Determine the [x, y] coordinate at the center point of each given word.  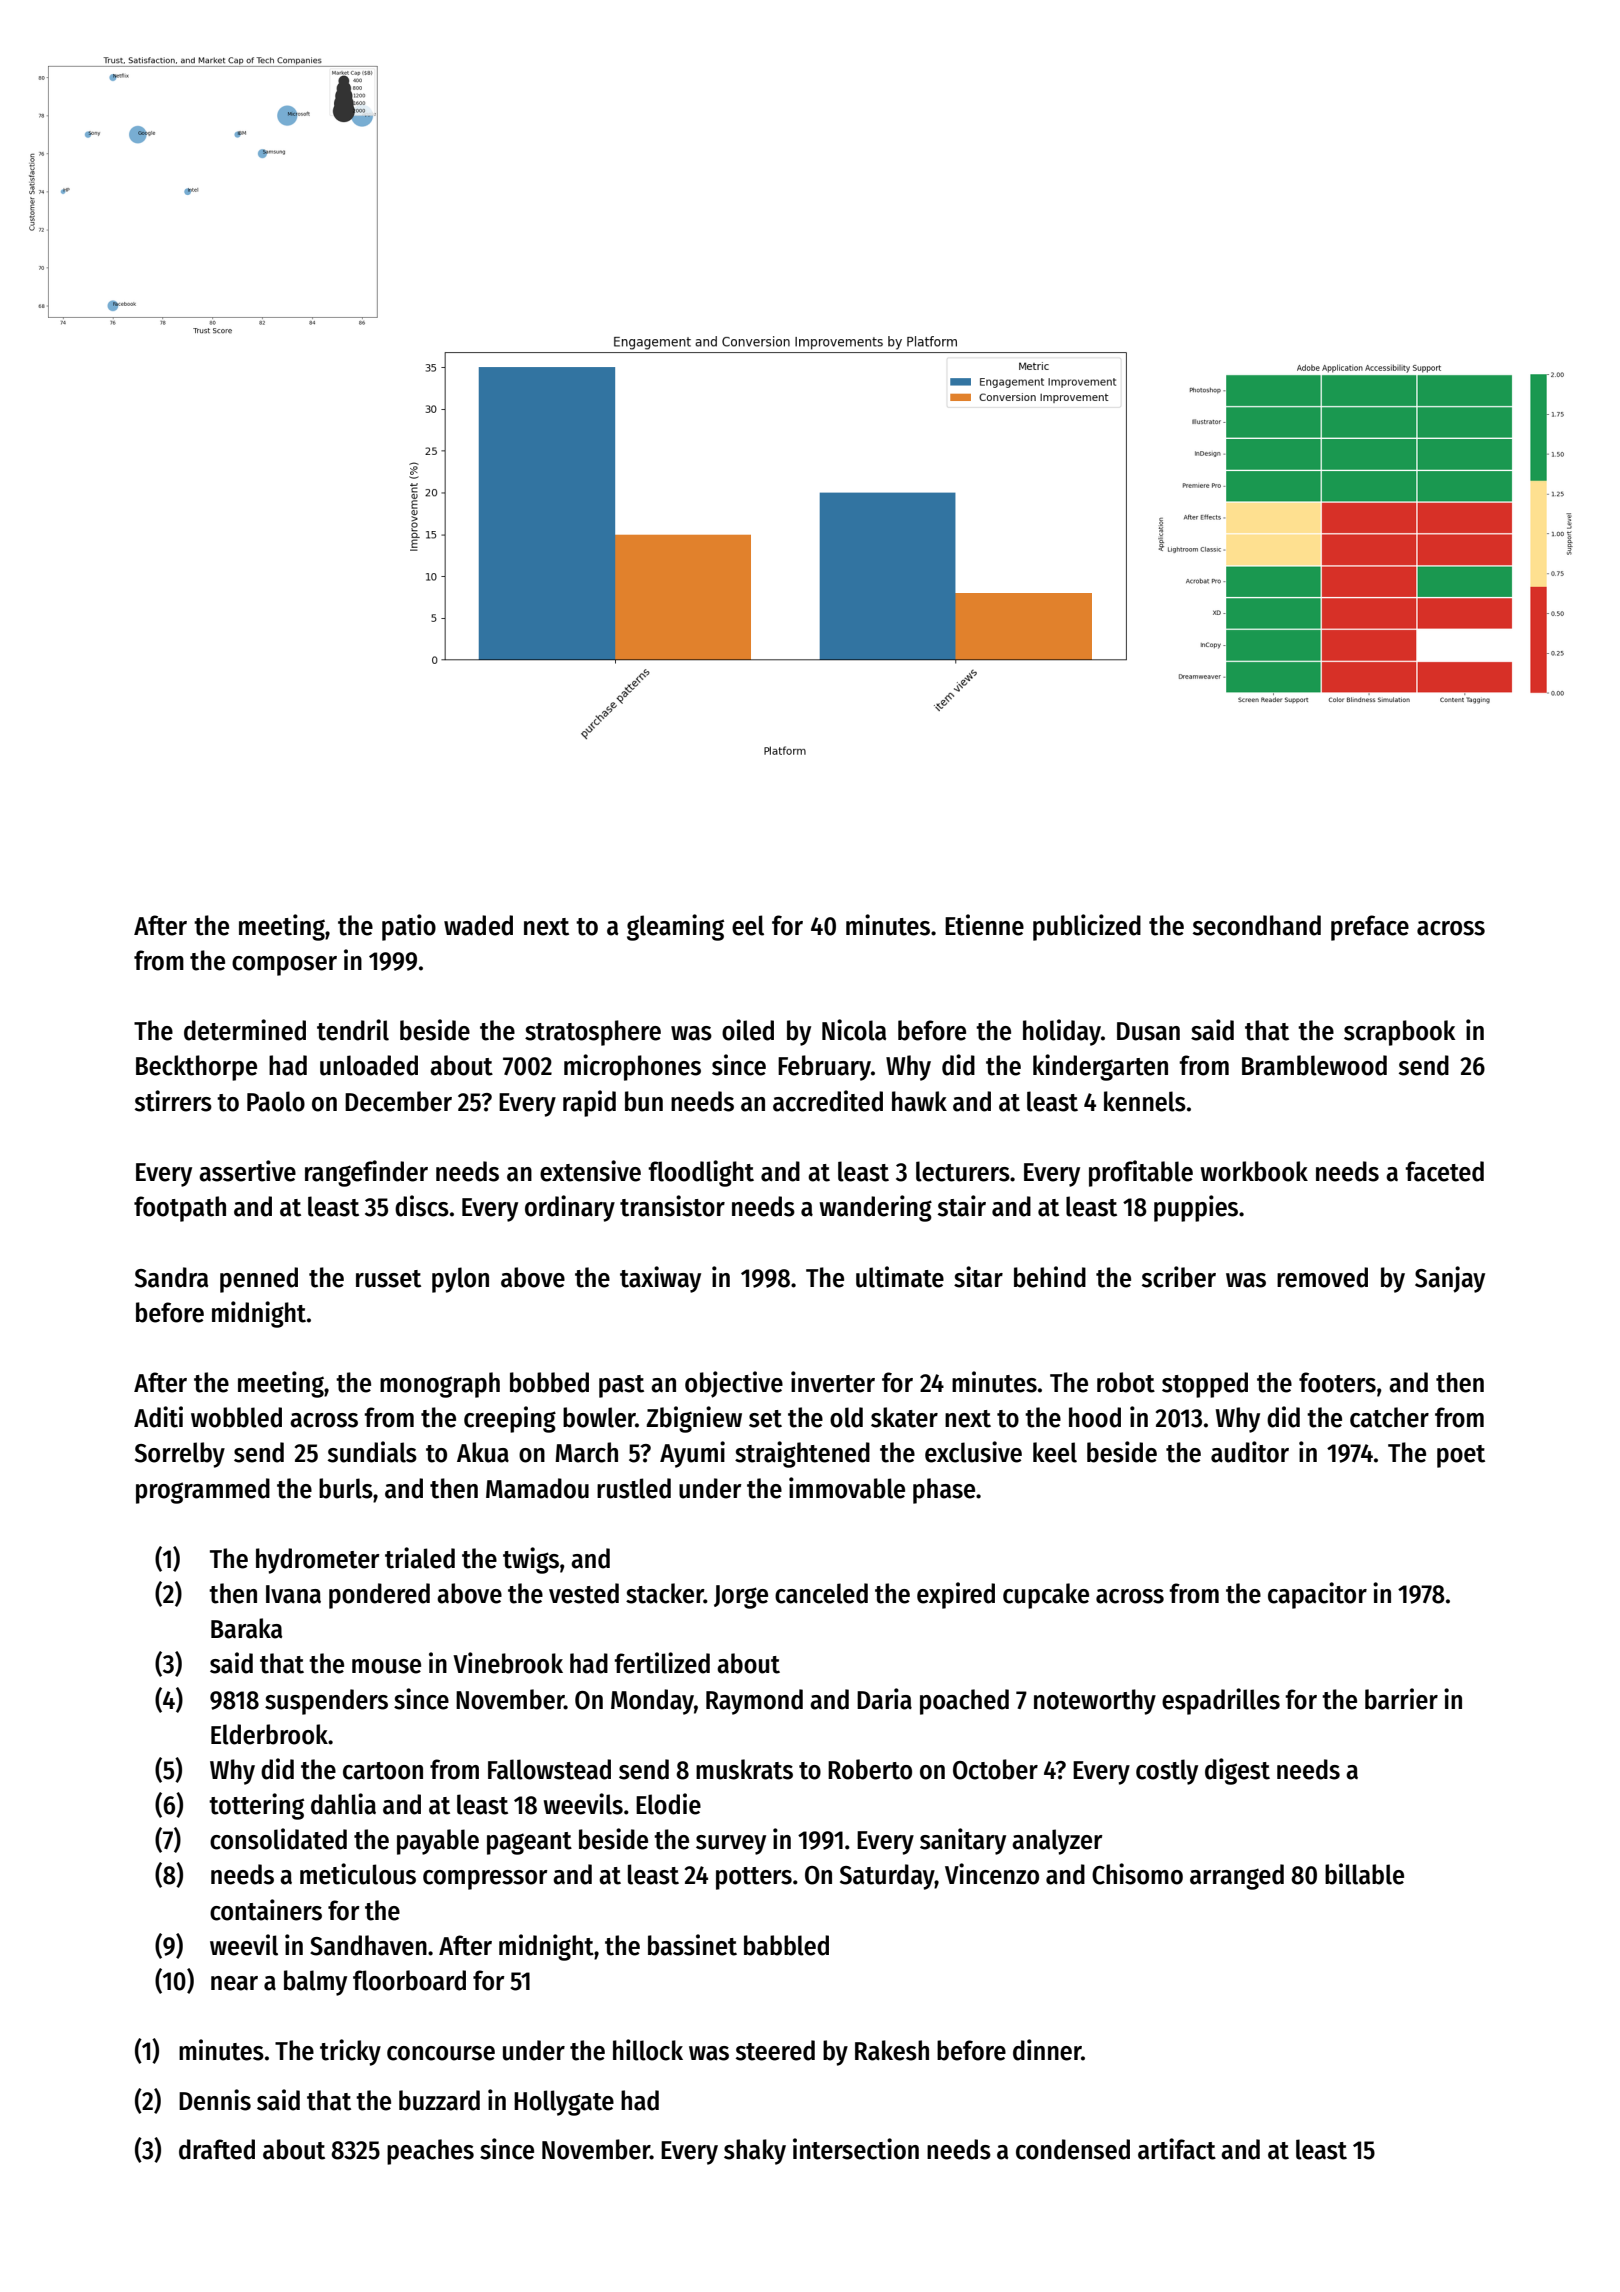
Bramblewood [1314, 1065]
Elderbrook [269, 1734]
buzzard [439, 2100]
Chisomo [1137, 1874]
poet [1461, 1456]
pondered [379, 1596]
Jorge [741, 1597]
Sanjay [1450, 1279]
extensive [590, 1171]
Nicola [854, 1030]
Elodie [668, 1804]
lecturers [963, 1171]
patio [409, 927]
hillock [648, 2050]
